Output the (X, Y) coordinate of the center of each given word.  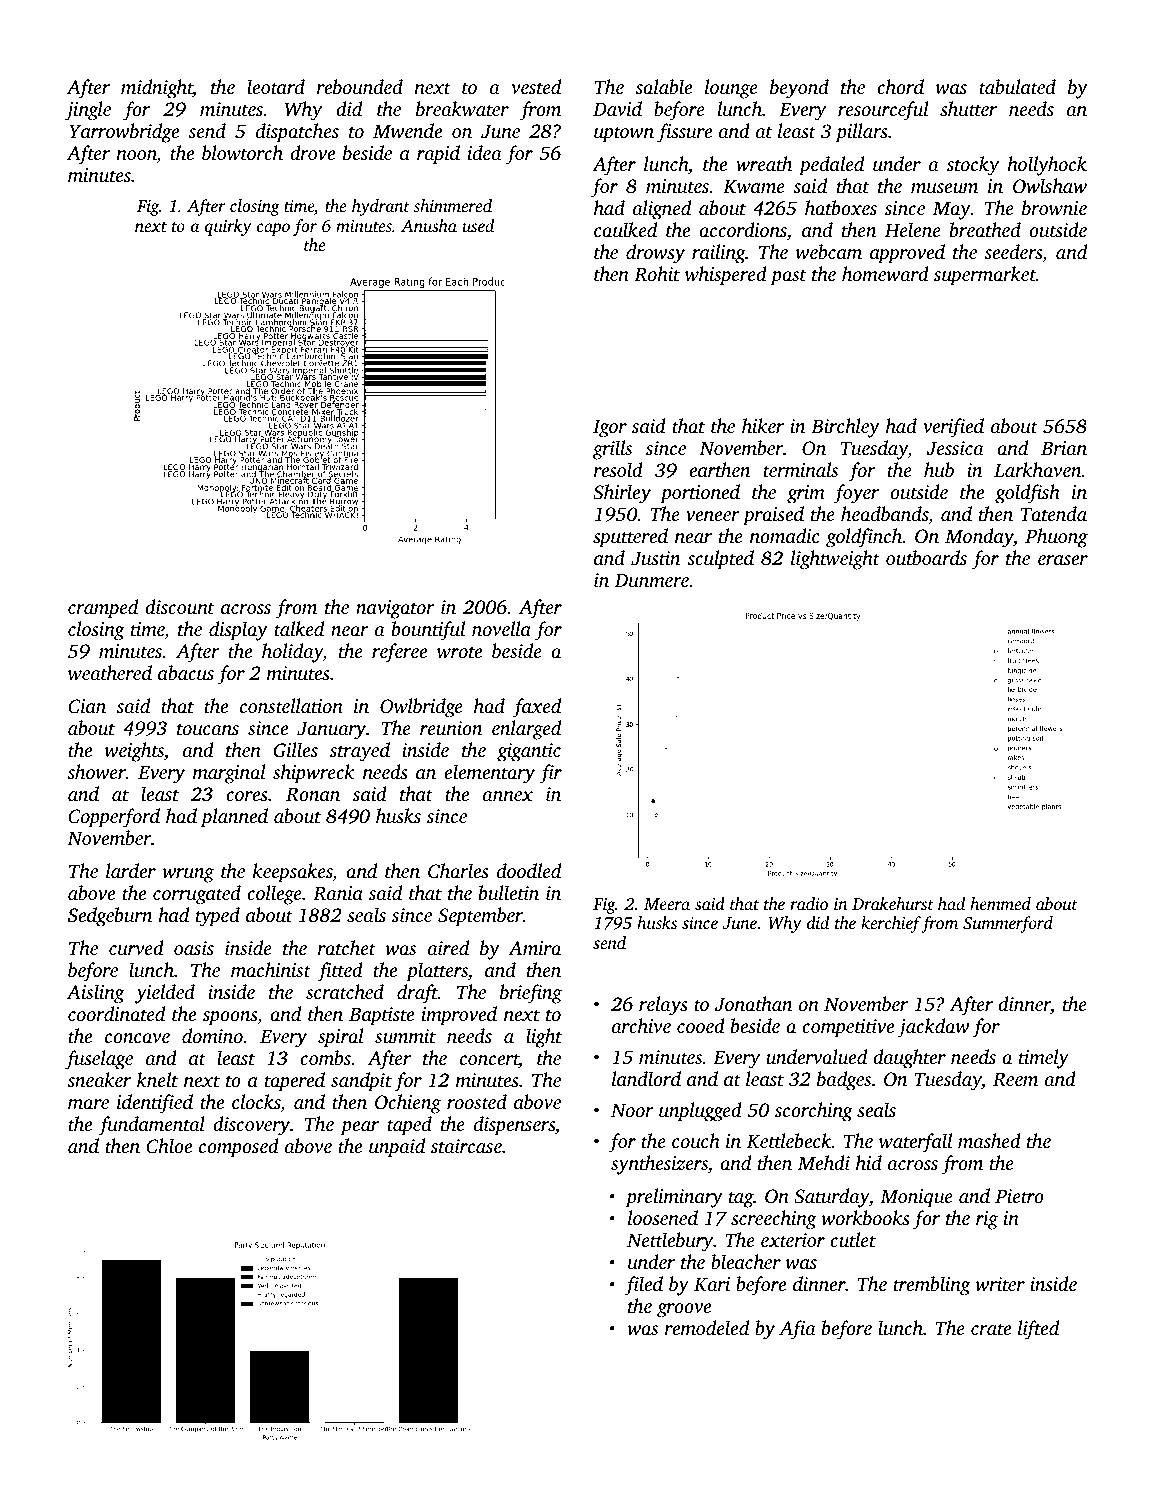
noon (137, 156)
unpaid (397, 1148)
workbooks (865, 1217)
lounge (731, 89)
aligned (662, 210)
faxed (537, 708)
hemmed (1000, 903)
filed (644, 1286)
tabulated (1017, 86)
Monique (916, 1198)
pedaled (831, 166)
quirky (228, 227)
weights (134, 752)
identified (155, 1104)
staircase (466, 1146)
